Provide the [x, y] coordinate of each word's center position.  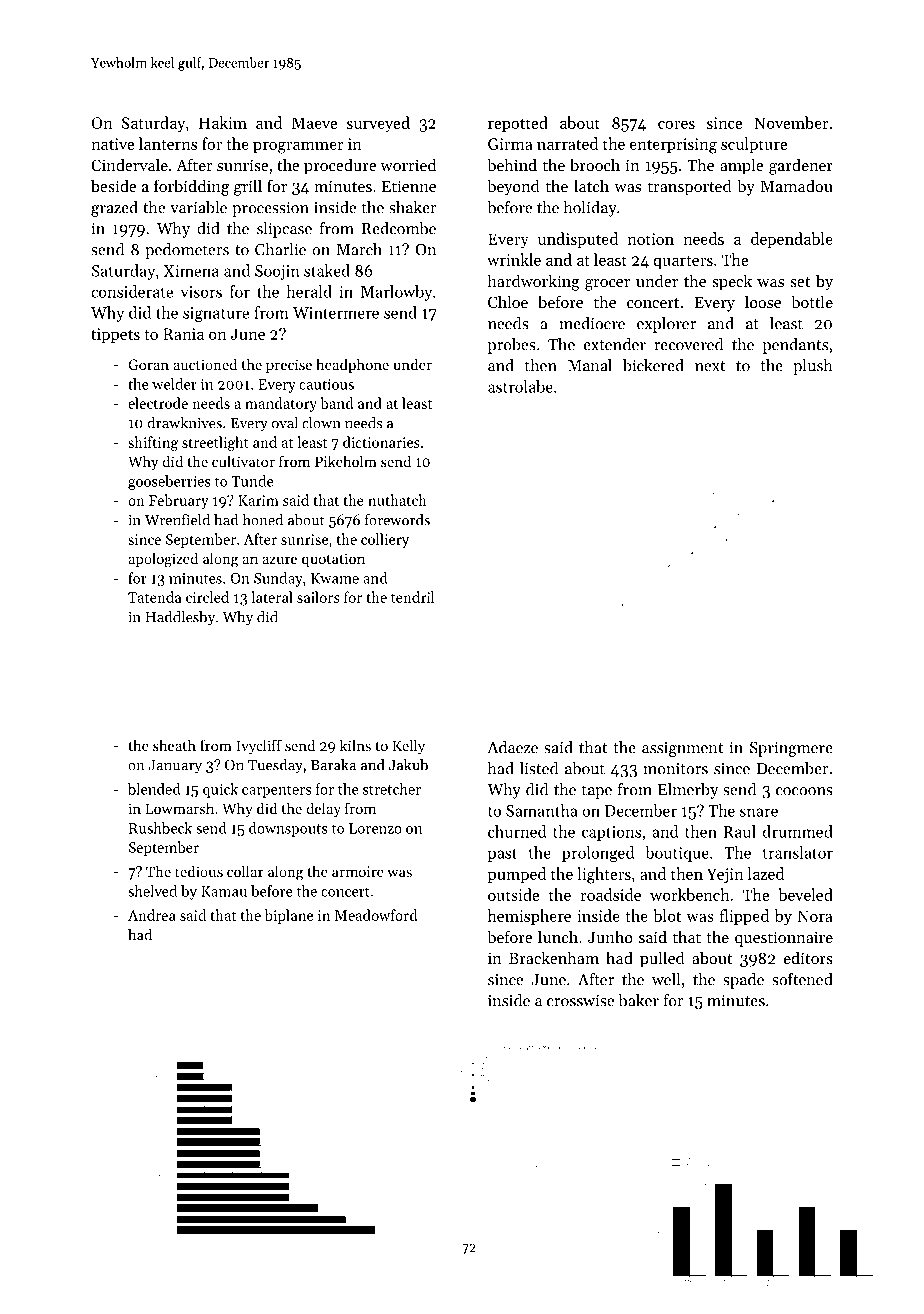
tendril [413, 597]
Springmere [791, 749]
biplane [289, 916]
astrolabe [520, 386]
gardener [801, 166]
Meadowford [376, 915]
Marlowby [396, 293]
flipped [744, 917]
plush [812, 367]
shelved [152, 891]
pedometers [187, 251]
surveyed [378, 124]
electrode [158, 403]
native [112, 144]
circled [207, 597]
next [710, 366]
